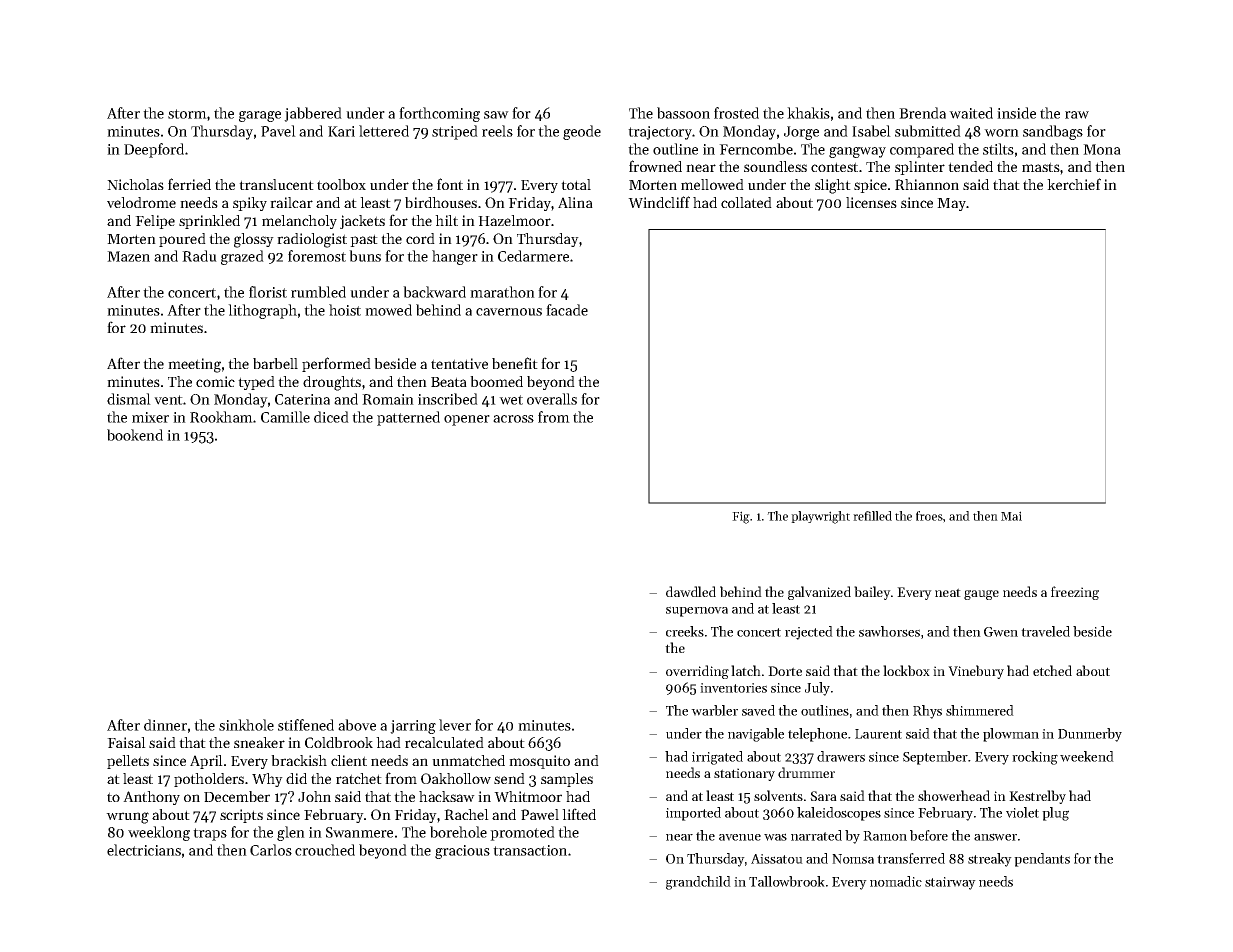 This screenshot has width=1233, height=952. Describe the element at coordinates (199, 256) in the screenshot. I see `Radu` at that location.
